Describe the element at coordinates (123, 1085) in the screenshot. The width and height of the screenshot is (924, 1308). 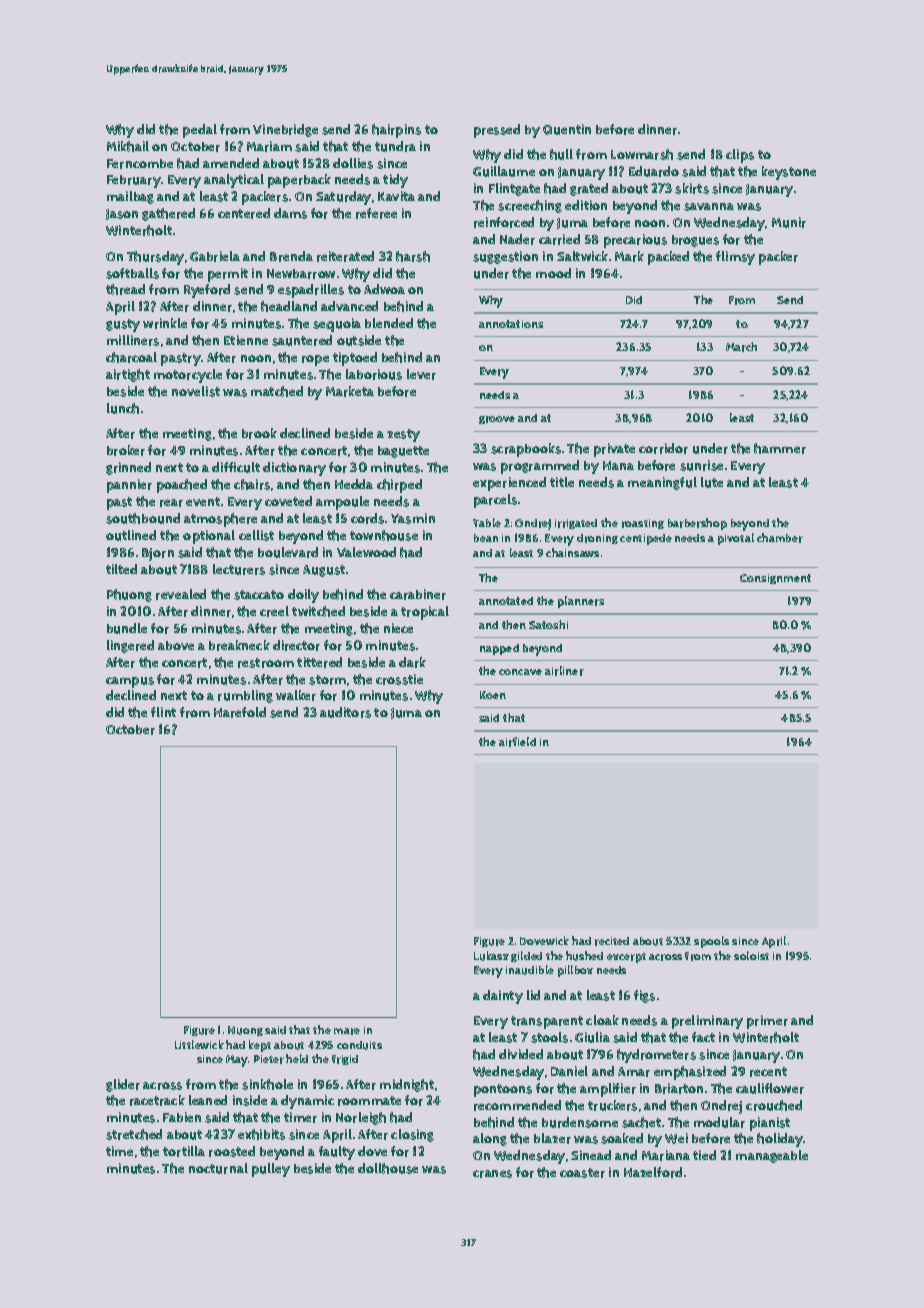
I see `glider` at that location.
